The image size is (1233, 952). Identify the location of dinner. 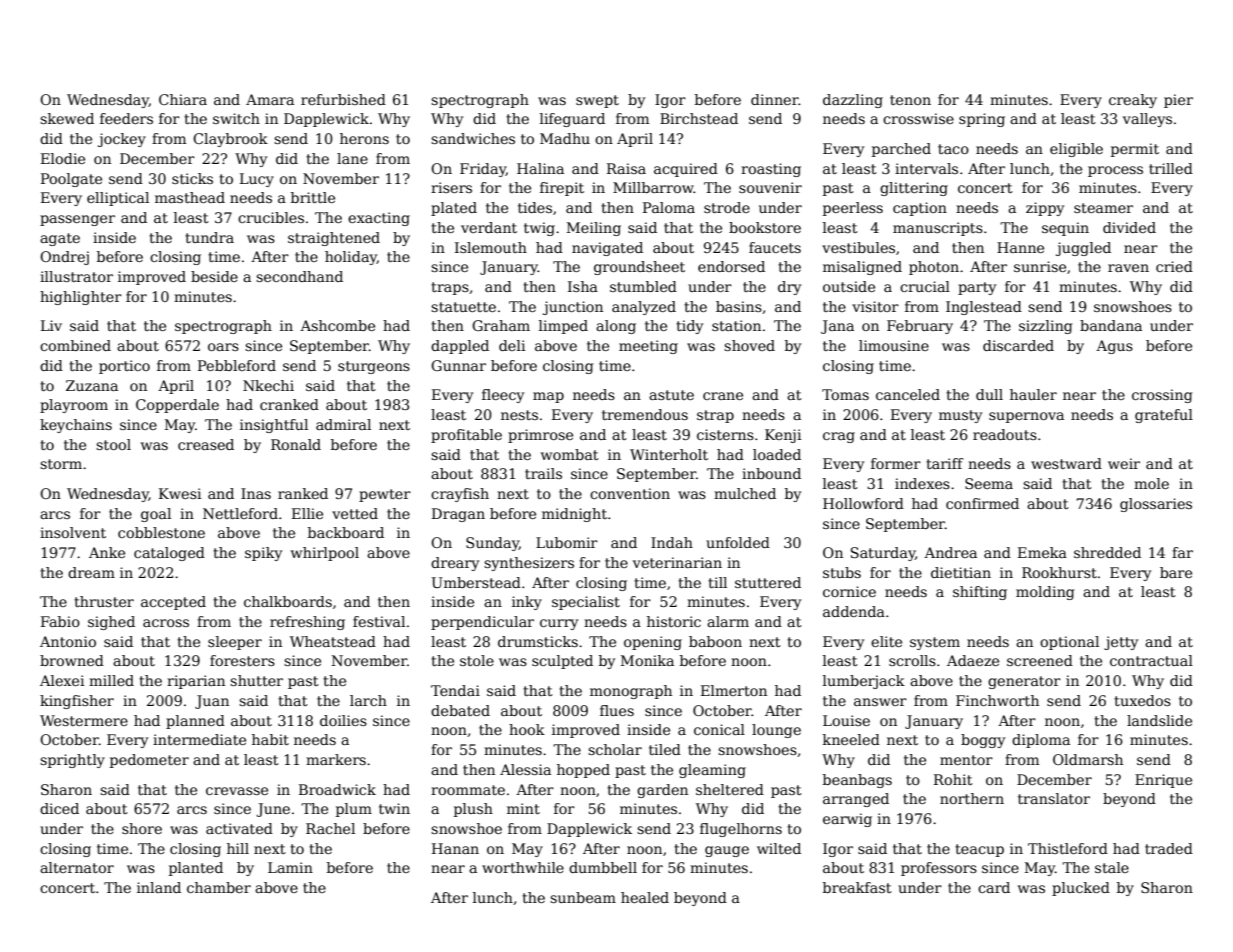
(775, 99).
